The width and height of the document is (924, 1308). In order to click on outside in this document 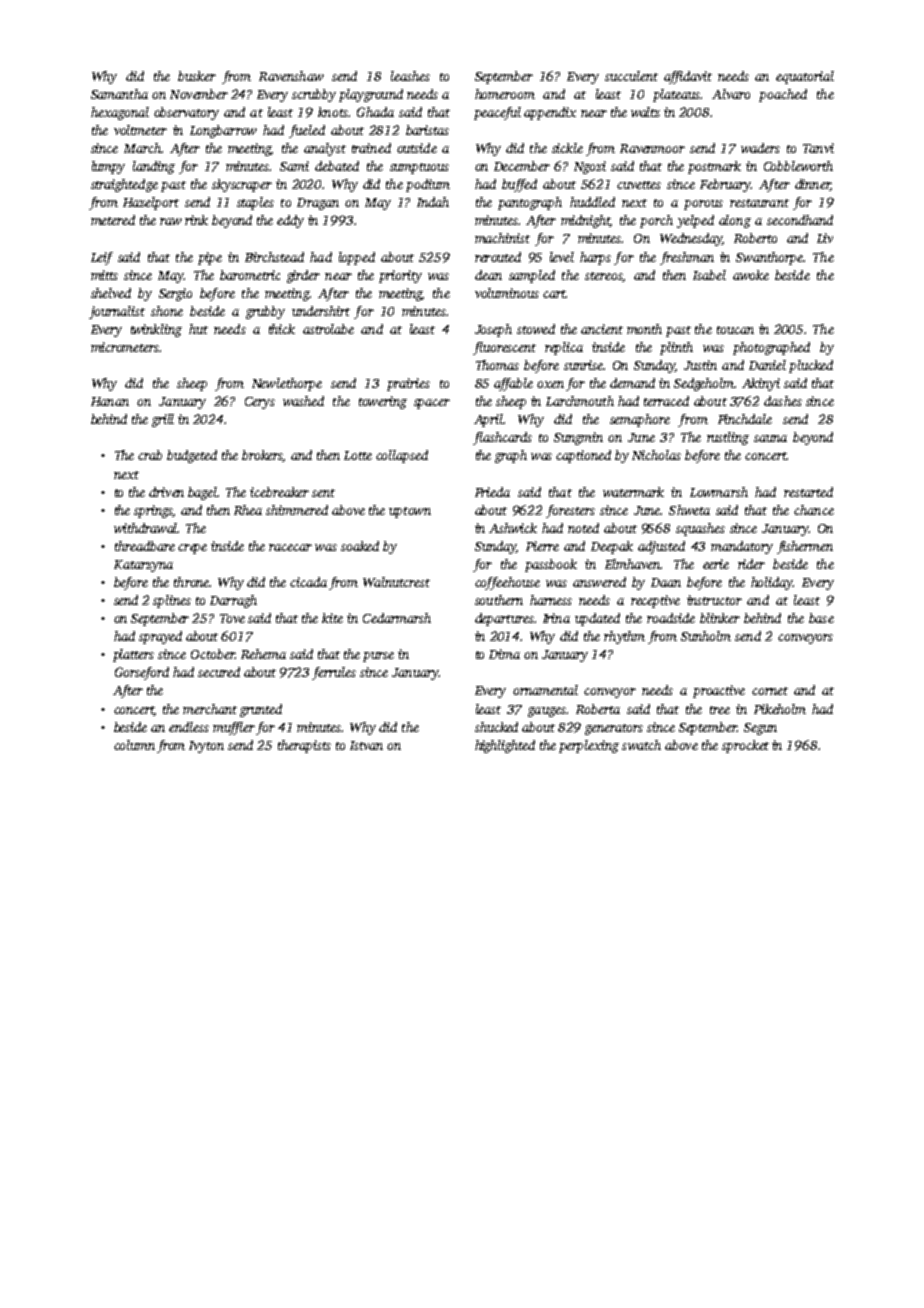, I will do `click(417, 148)`.
